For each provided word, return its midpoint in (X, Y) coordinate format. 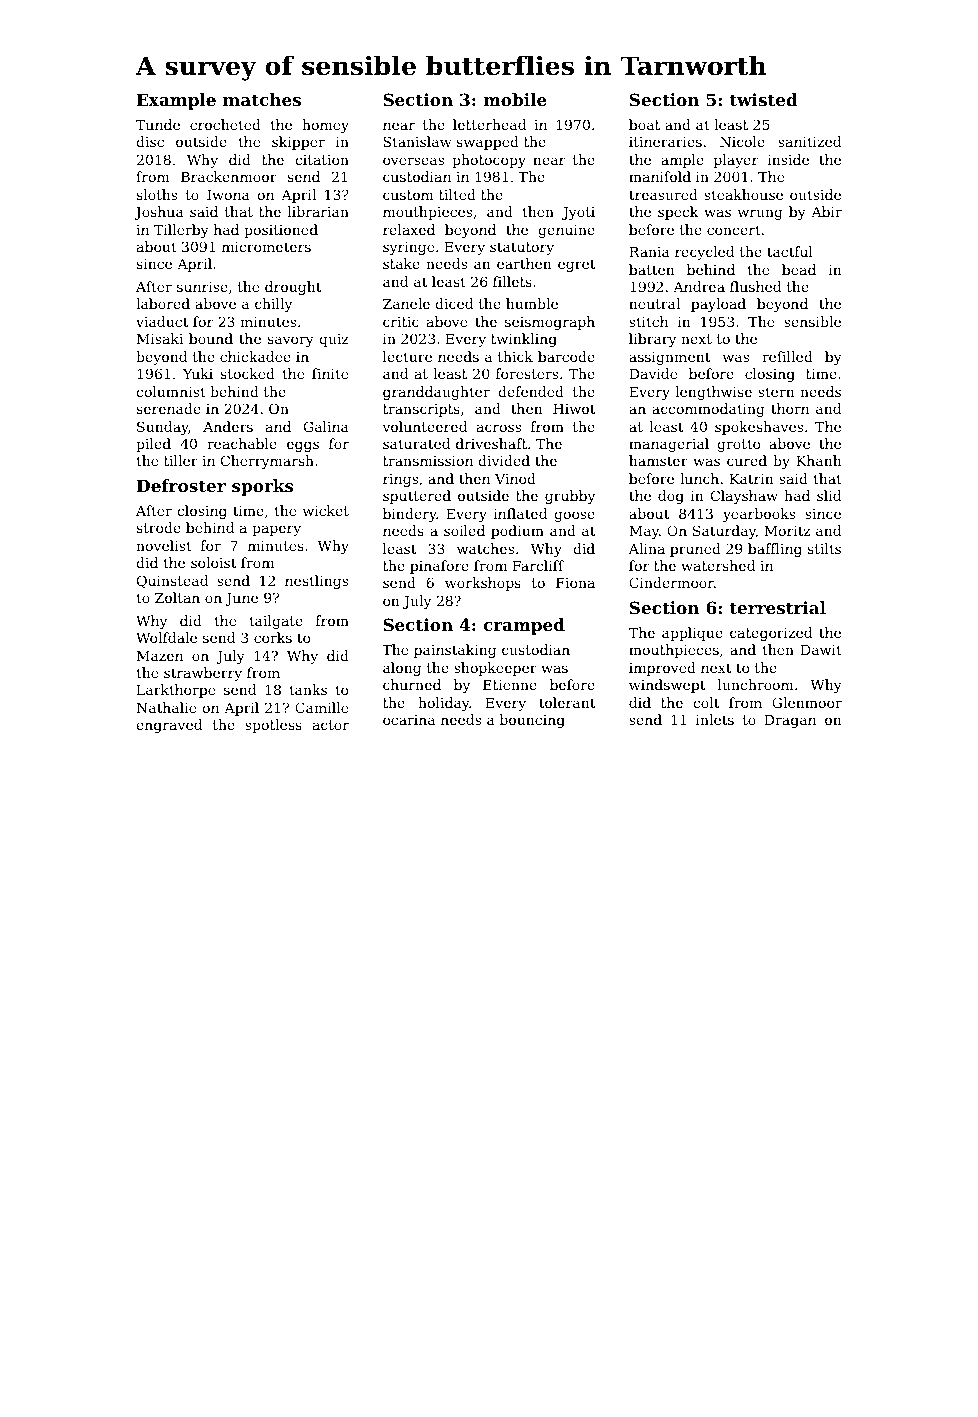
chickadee (255, 356)
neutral (654, 303)
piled (153, 445)
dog (671, 497)
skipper (298, 143)
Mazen (160, 655)
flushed (755, 286)
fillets (512, 281)
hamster (658, 460)
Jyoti (578, 213)
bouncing (532, 721)
